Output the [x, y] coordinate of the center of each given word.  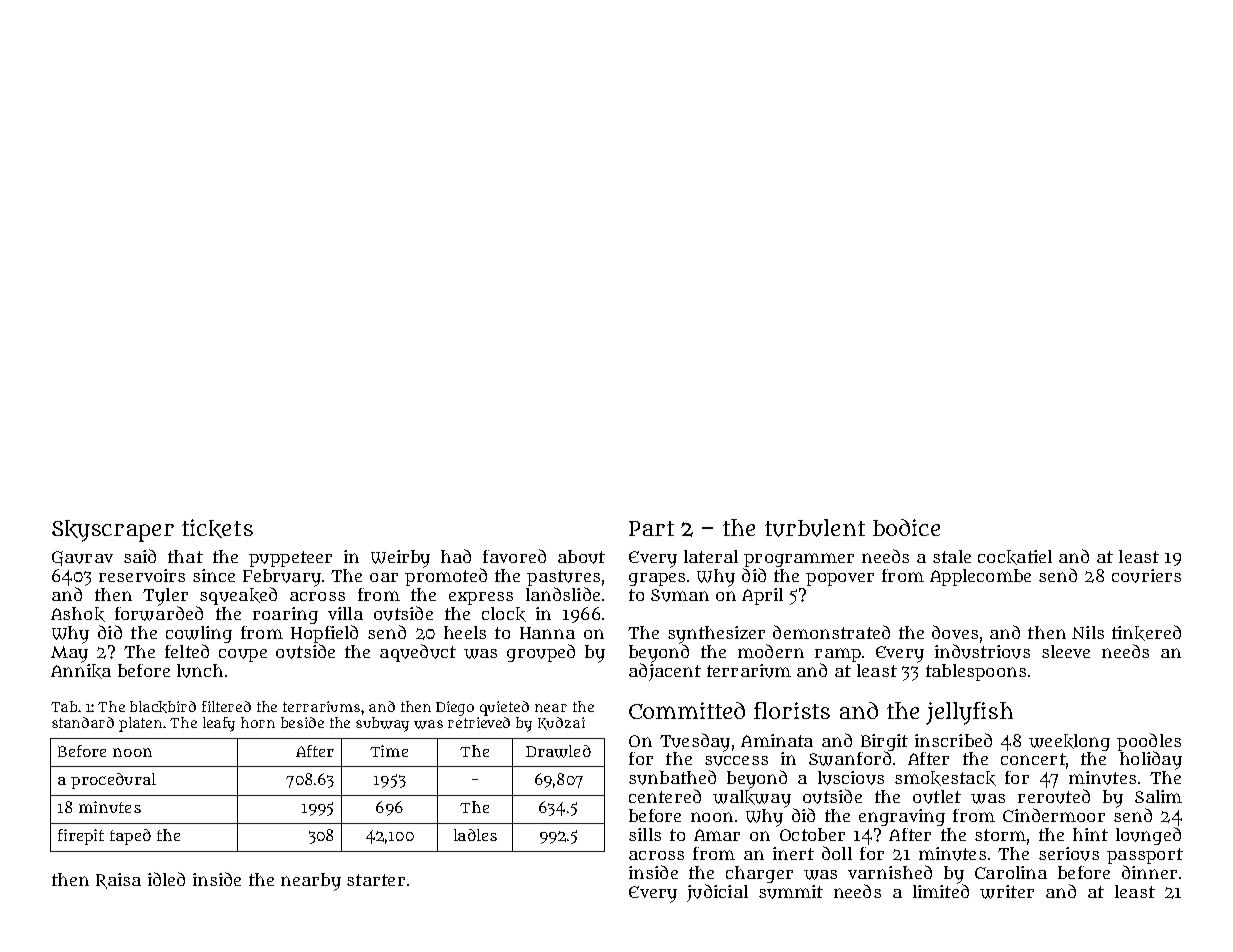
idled [166, 879]
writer [1007, 892]
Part [651, 528]
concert [1033, 759]
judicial [717, 893]
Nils [1088, 632]
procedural [113, 781]
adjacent [665, 672]
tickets [217, 528]
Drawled [558, 751]
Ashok [78, 614]
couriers [1146, 576]
